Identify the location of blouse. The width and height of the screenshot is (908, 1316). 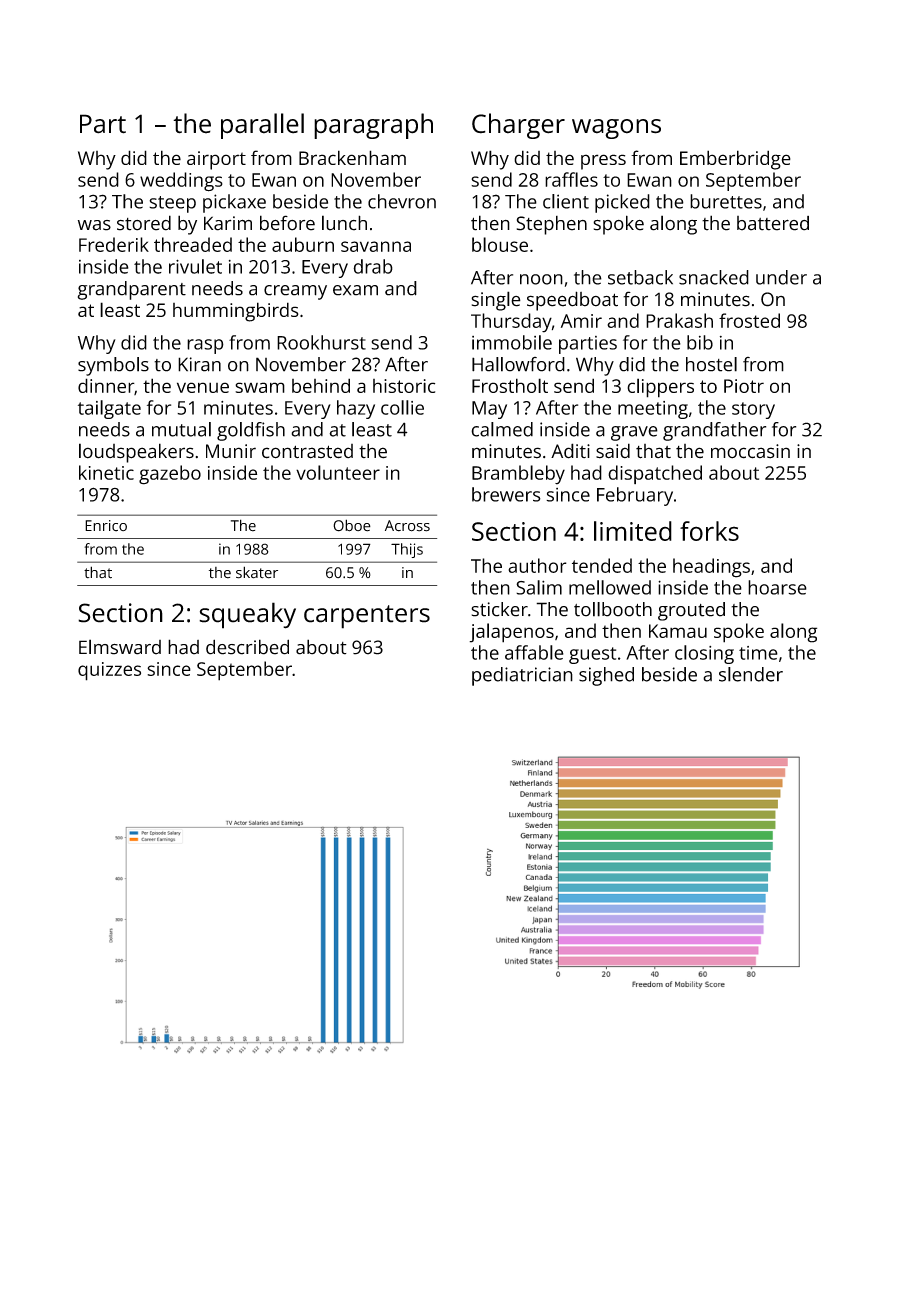
(500, 244).
